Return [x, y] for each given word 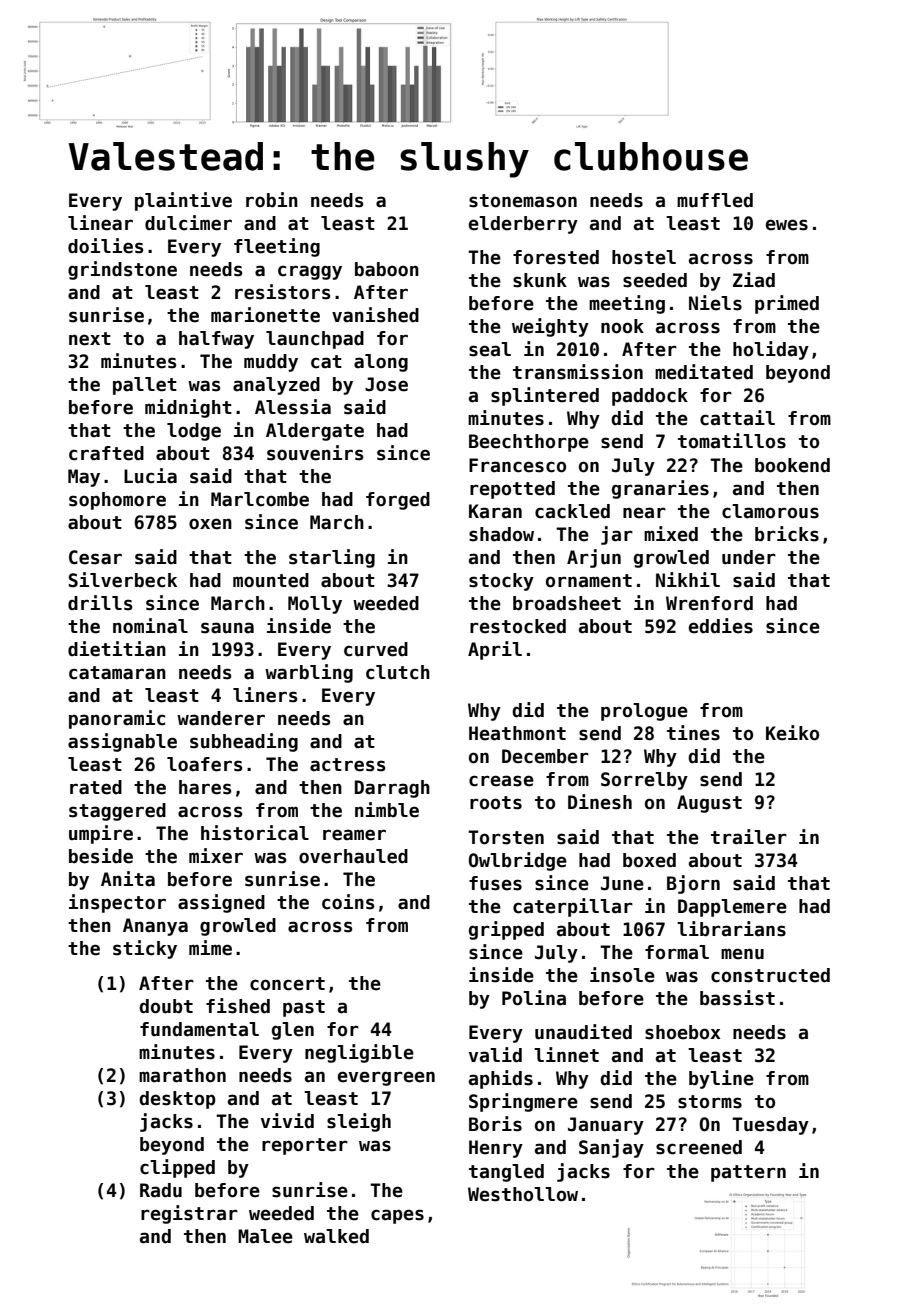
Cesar [95, 557]
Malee [265, 1236]
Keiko [792, 733]
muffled [715, 200]
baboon [387, 269]
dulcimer [188, 223]
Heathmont [517, 733]
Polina [534, 998]
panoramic [117, 719]
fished [238, 1006]
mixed [671, 534]
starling [332, 558]
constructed [770, 975]
